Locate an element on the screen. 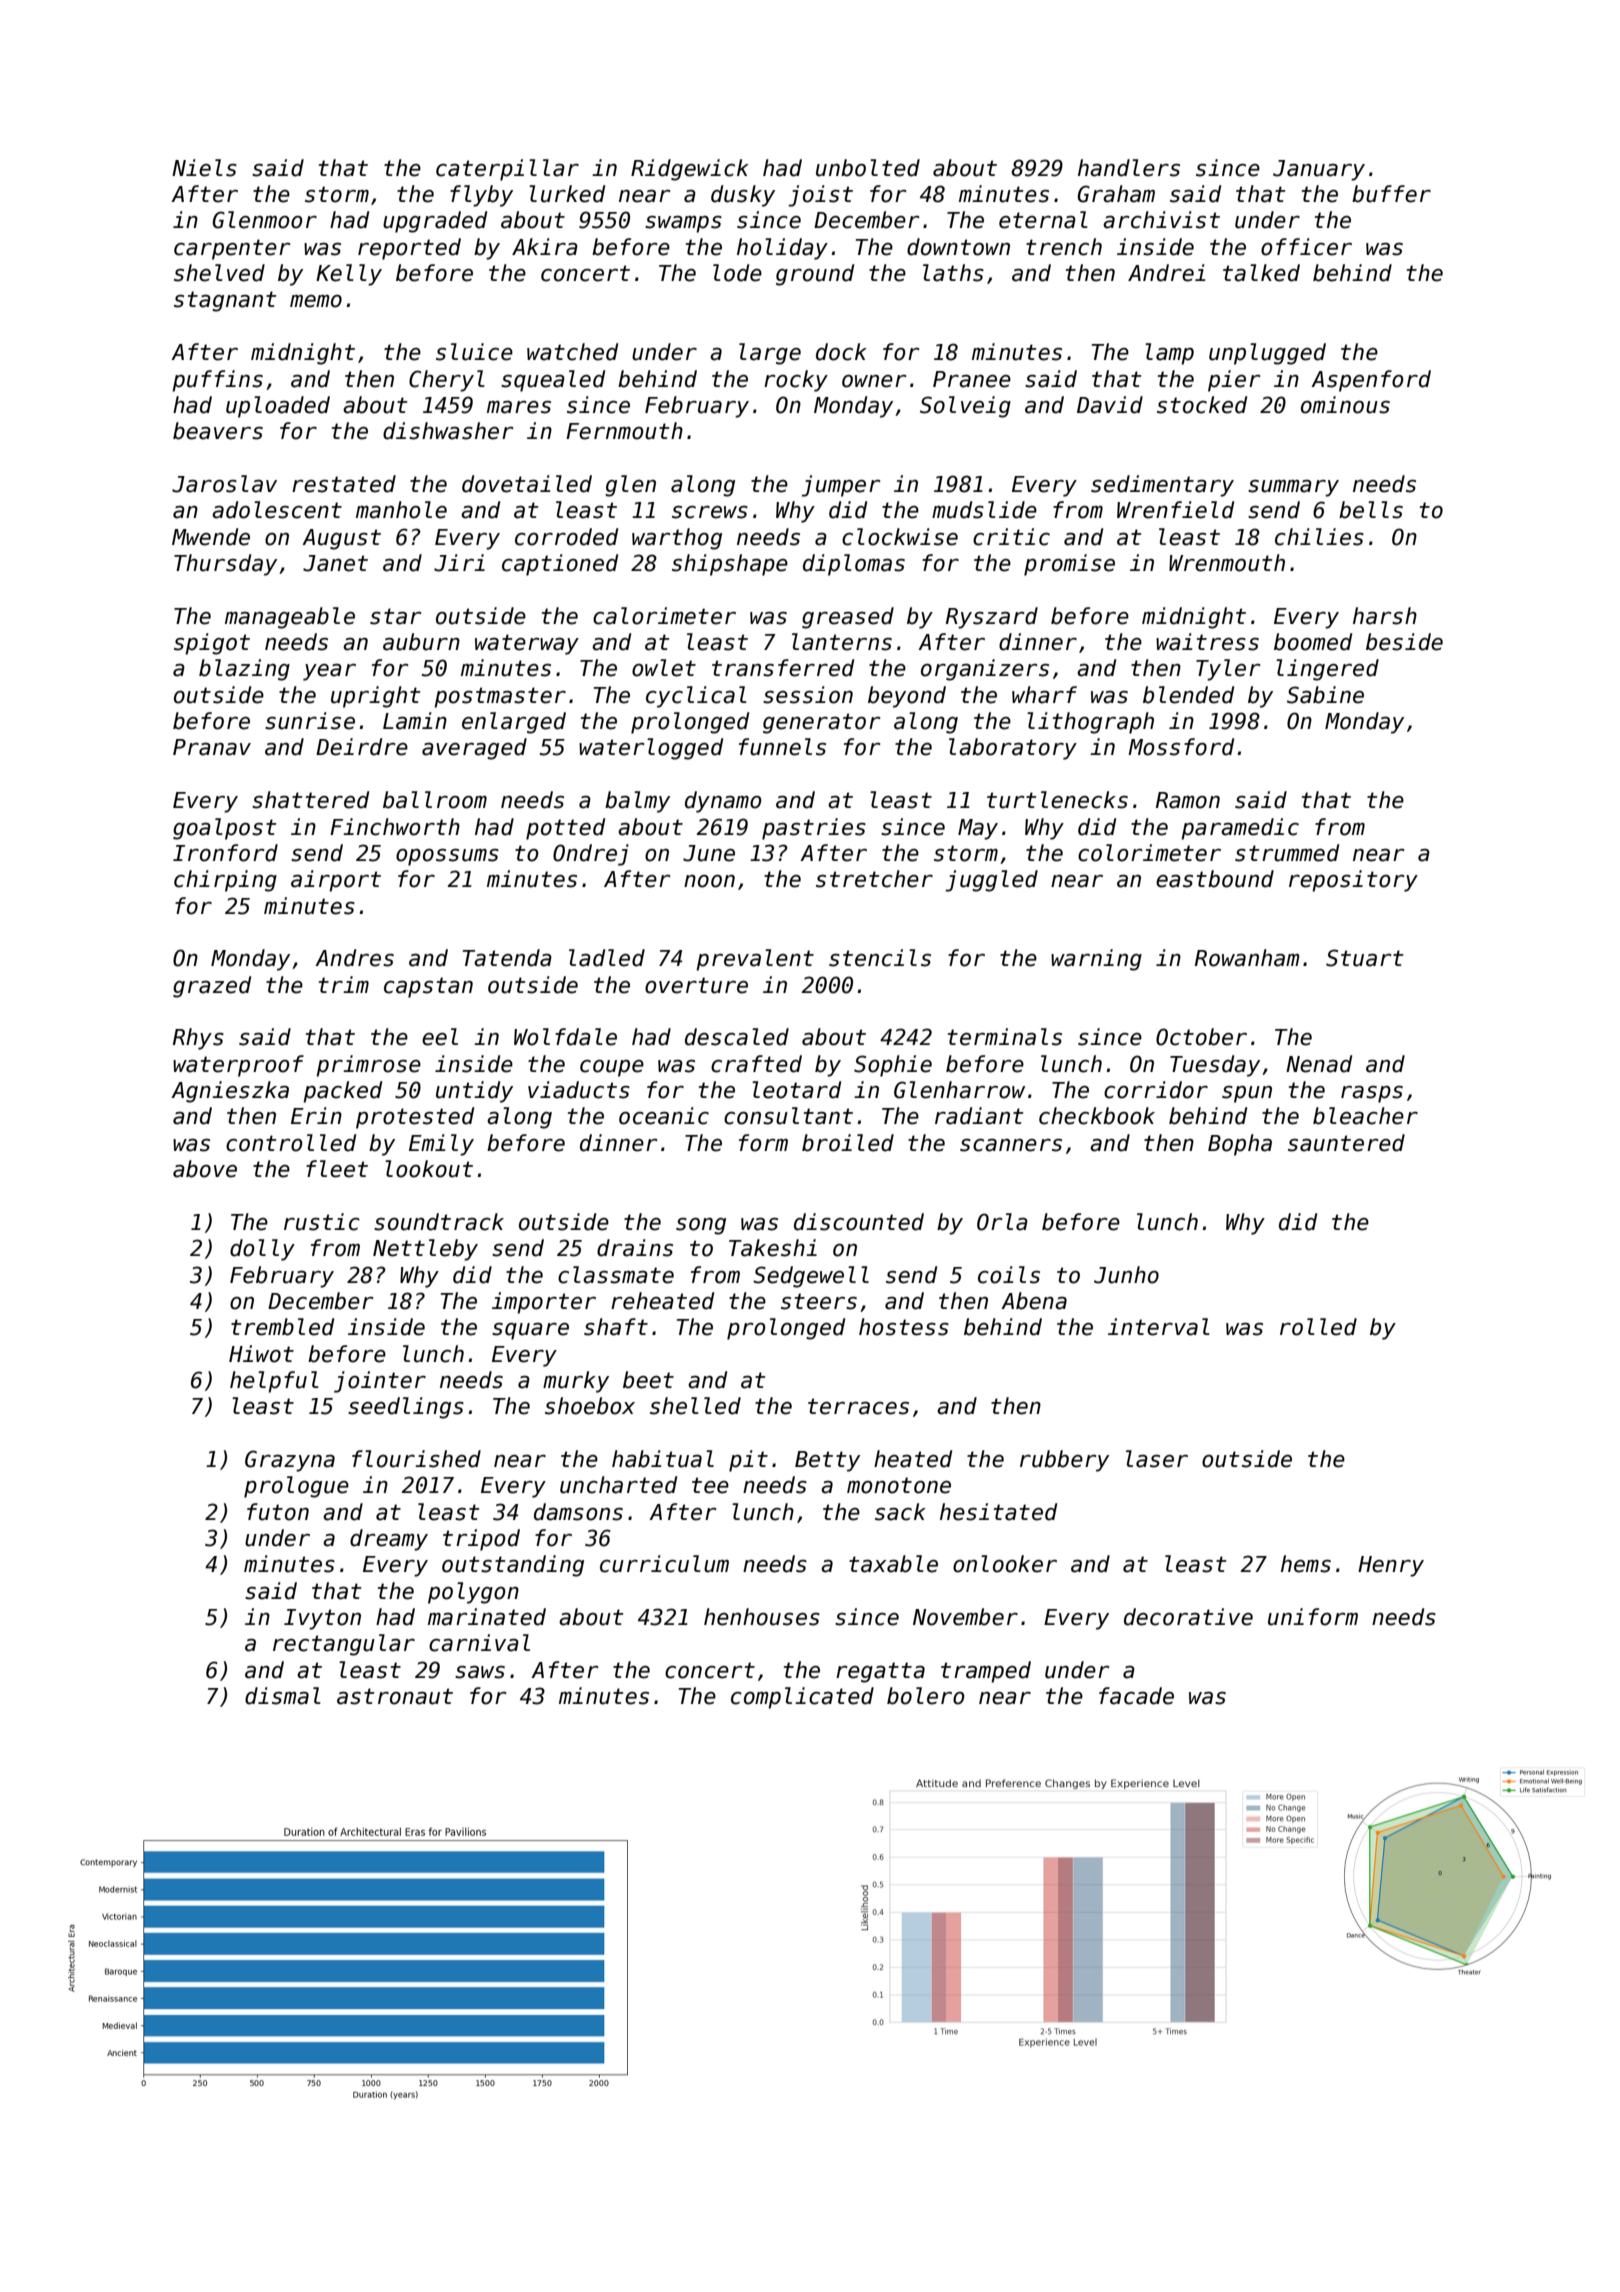 The width and height of the screenshot is (1620, 2292). funnels is located at coordinates (782, 747).
